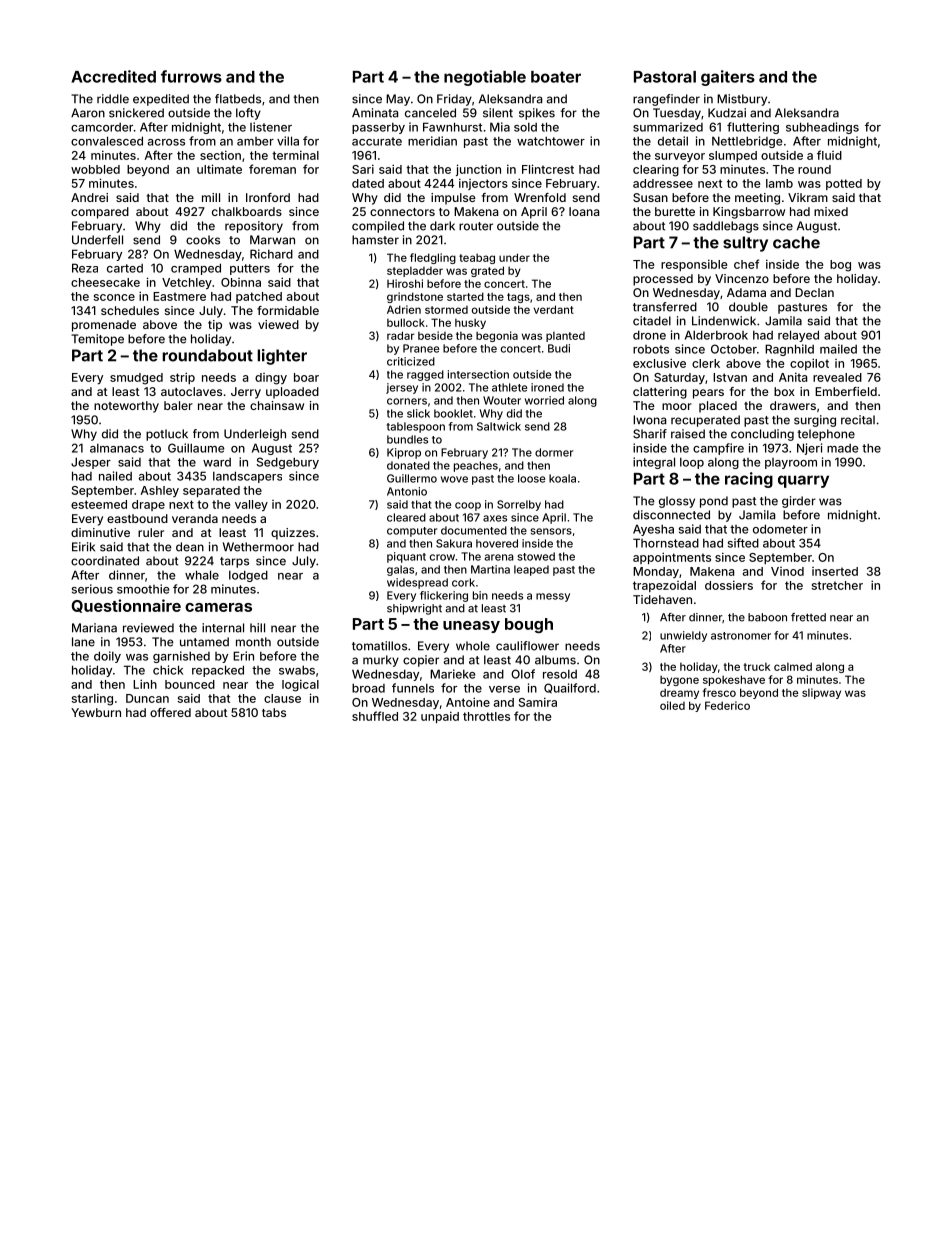 Image resolution: width=952 pixels, height=1233 pixels. I want to click on cramped, so click(196, 269).
